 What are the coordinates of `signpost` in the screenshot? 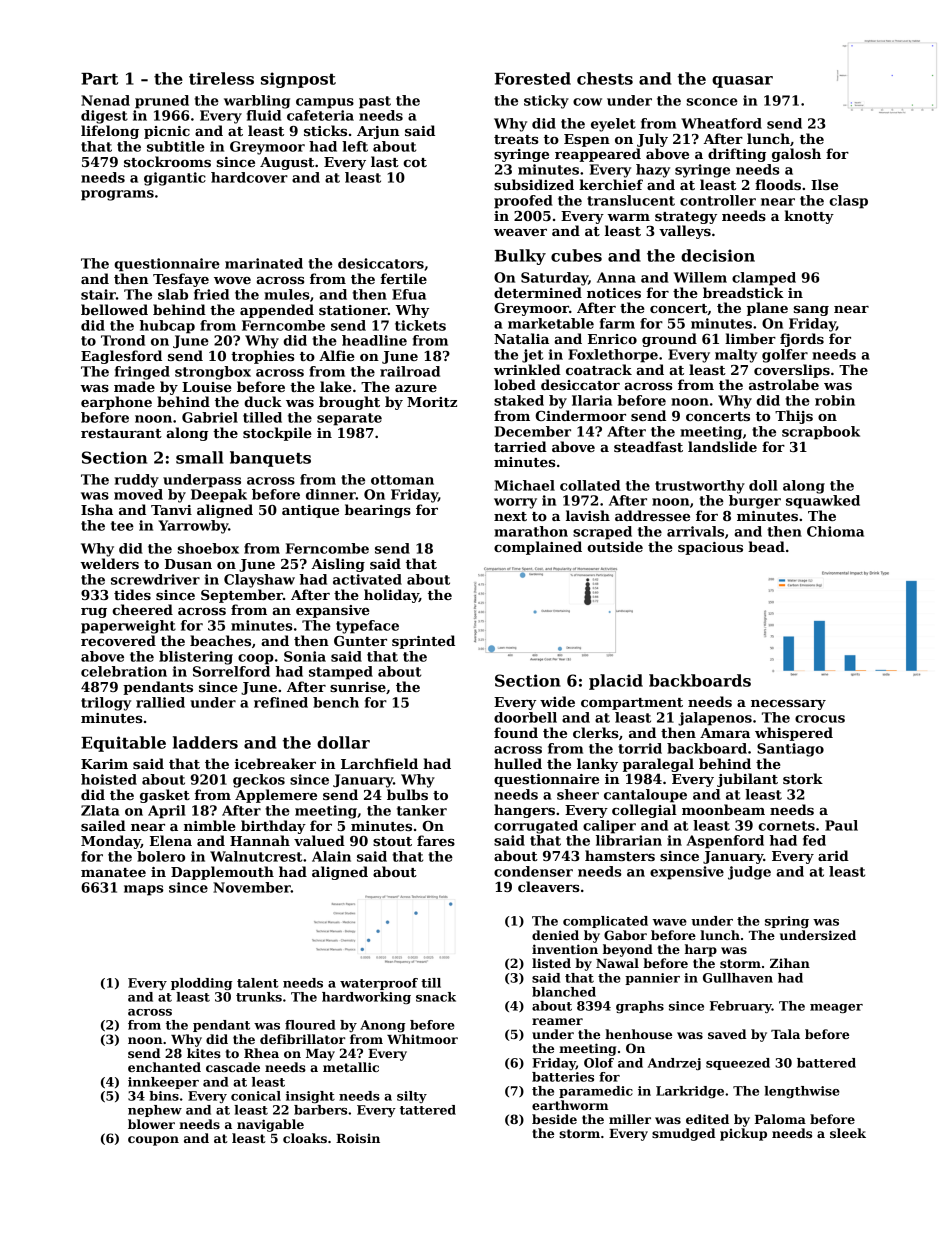 It's located at (298, 80).
